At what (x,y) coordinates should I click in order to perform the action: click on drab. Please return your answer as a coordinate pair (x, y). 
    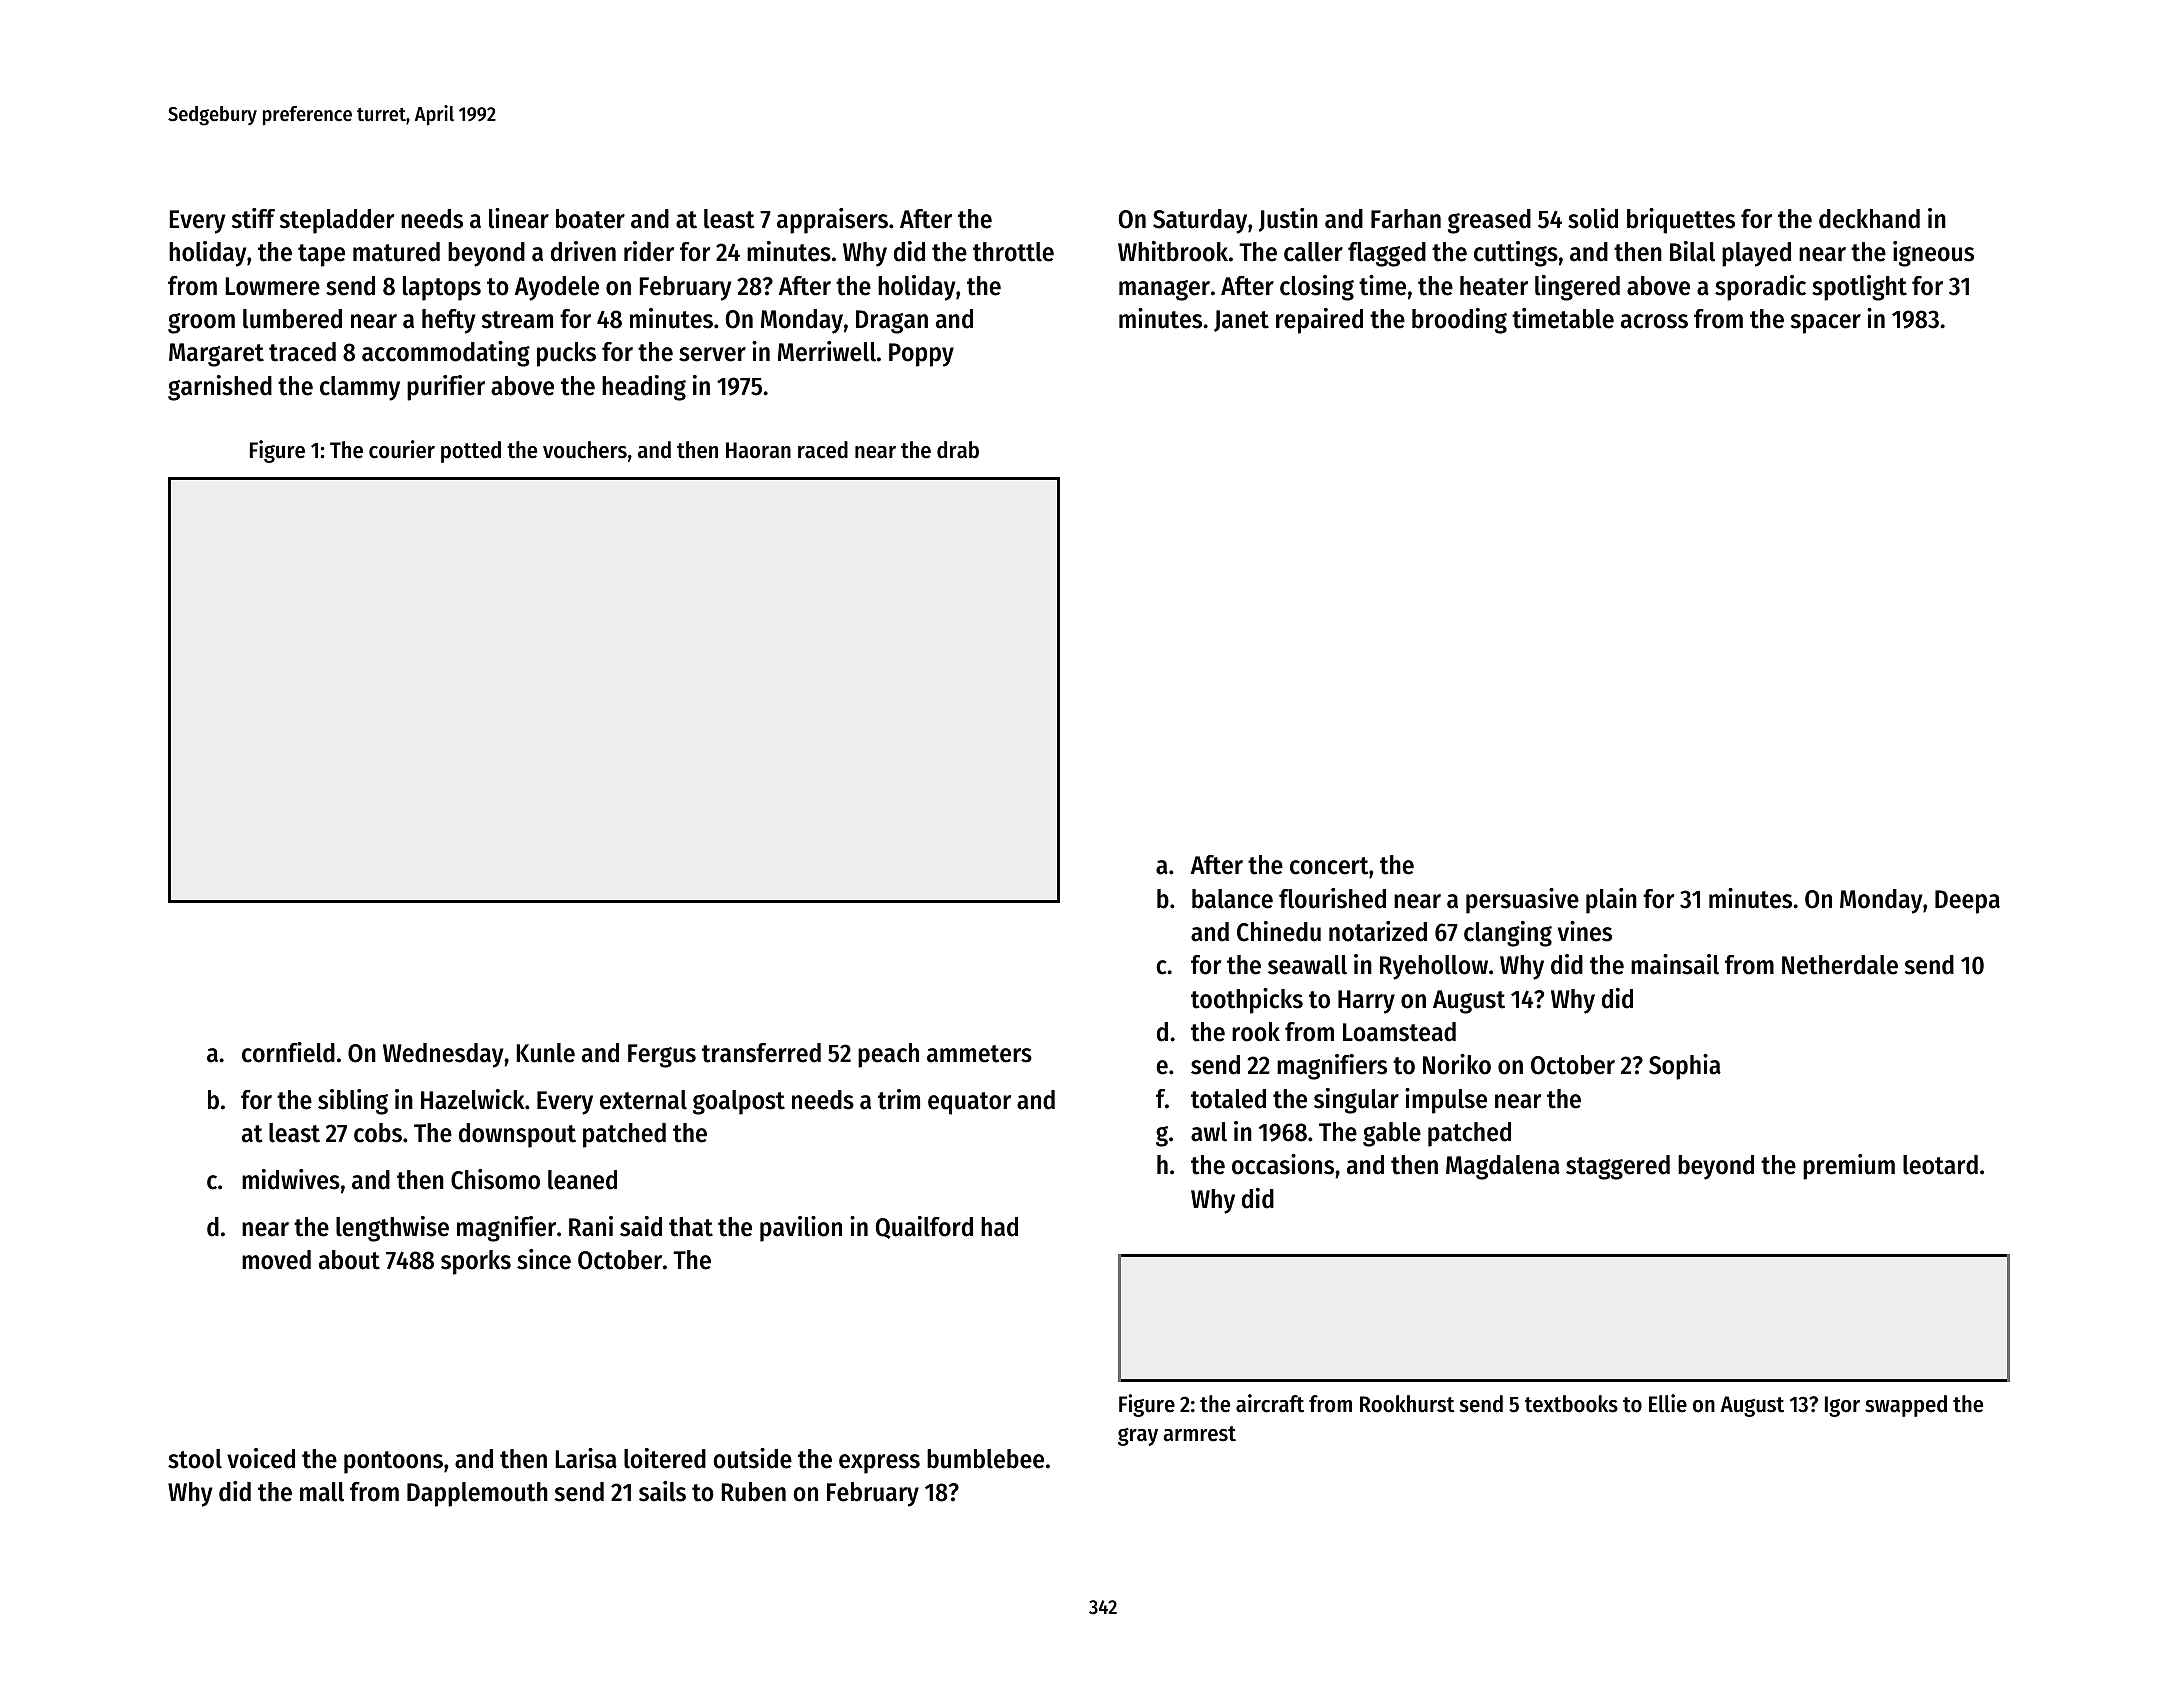
    Looking at the image, I should click on (958, 450).
